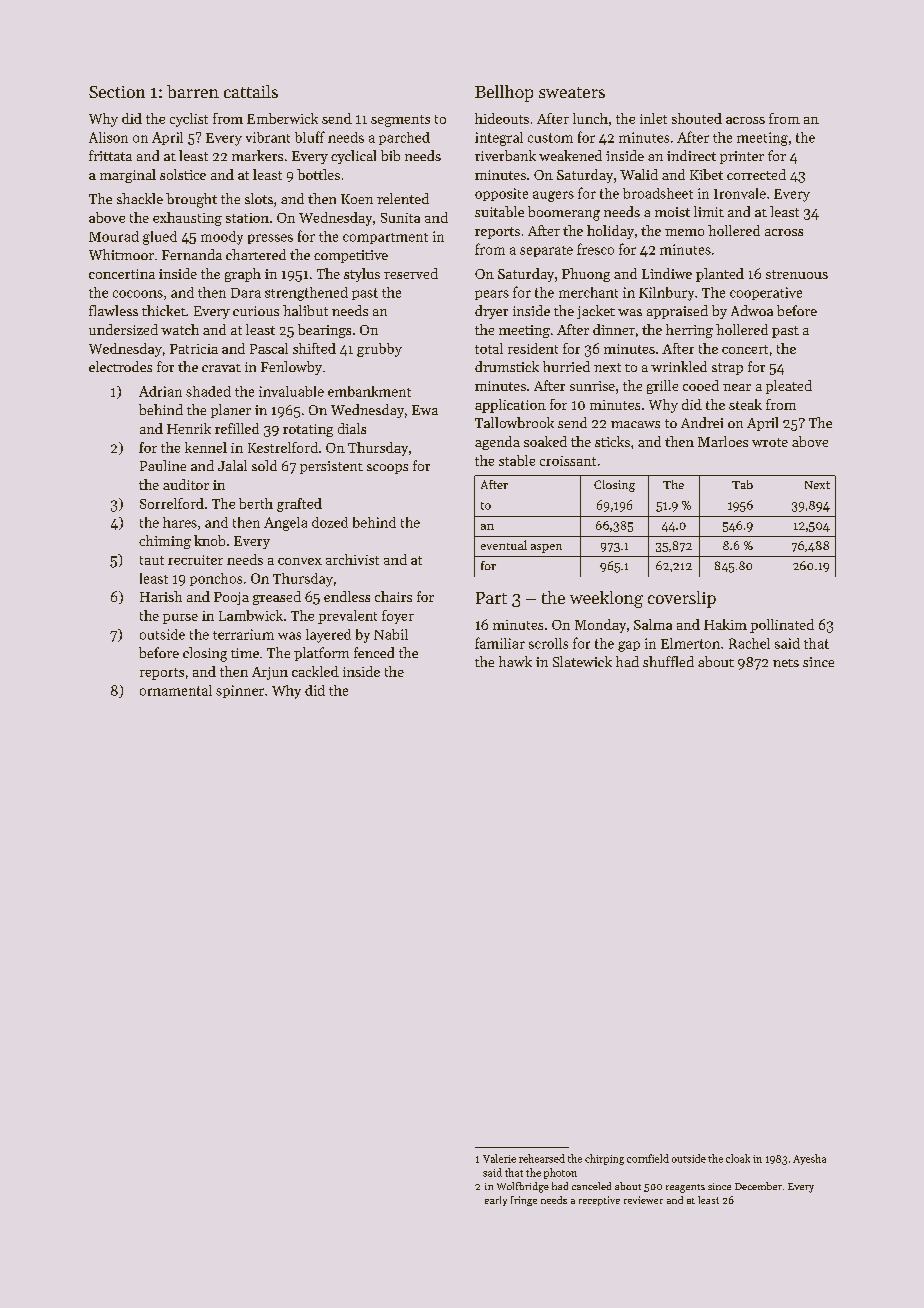  I want to click on strenuous, so click(797, 274).
